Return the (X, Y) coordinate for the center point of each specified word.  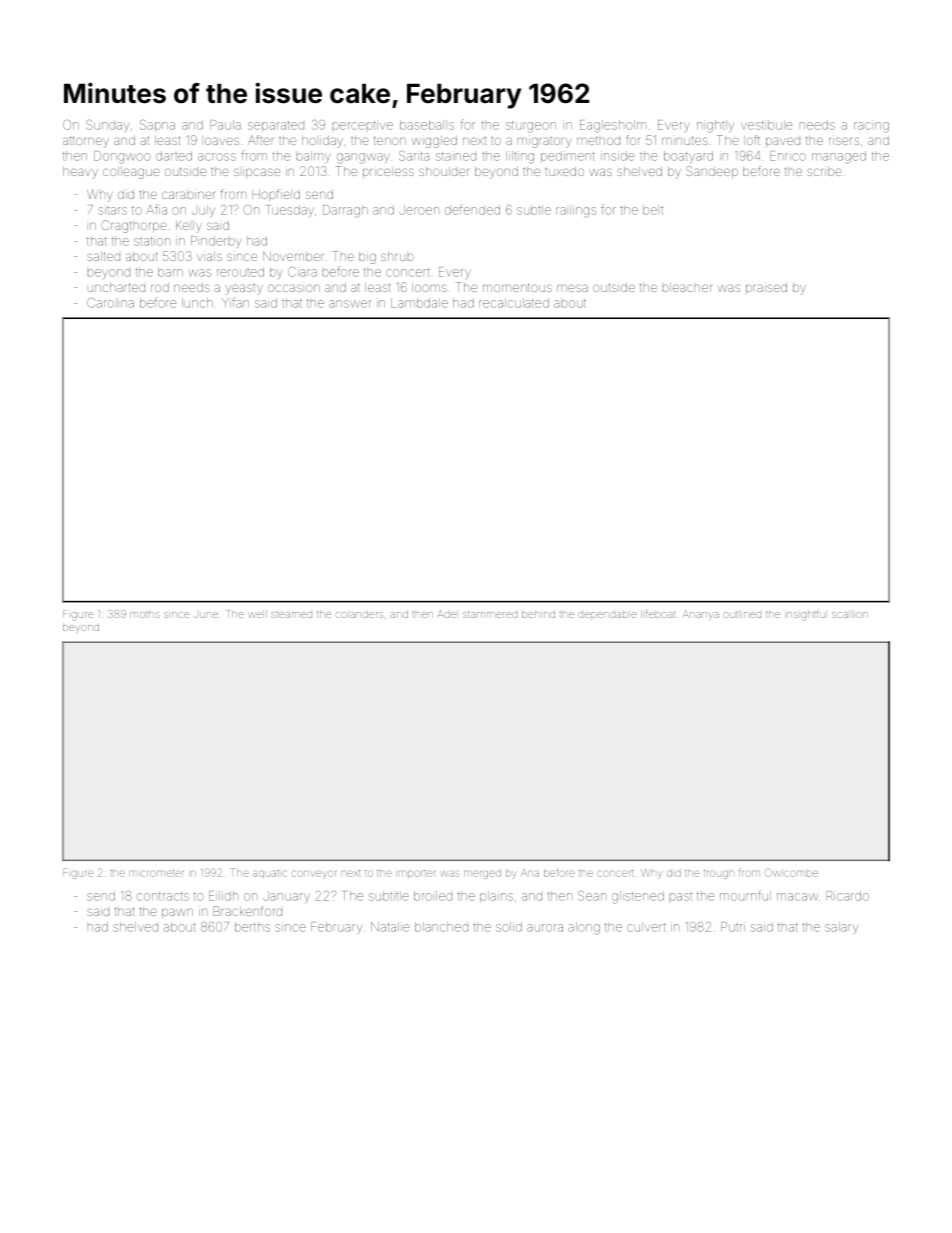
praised (766, 288)
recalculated (514, 303)
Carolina (110, 303)
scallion (849, 614)
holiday (322, 142)
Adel (446, 614)
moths (145, 614)
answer (350, 304)
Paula (225, 125)
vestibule (766, 125)
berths (252, 927)
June (206, 615)
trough (719, 874)
